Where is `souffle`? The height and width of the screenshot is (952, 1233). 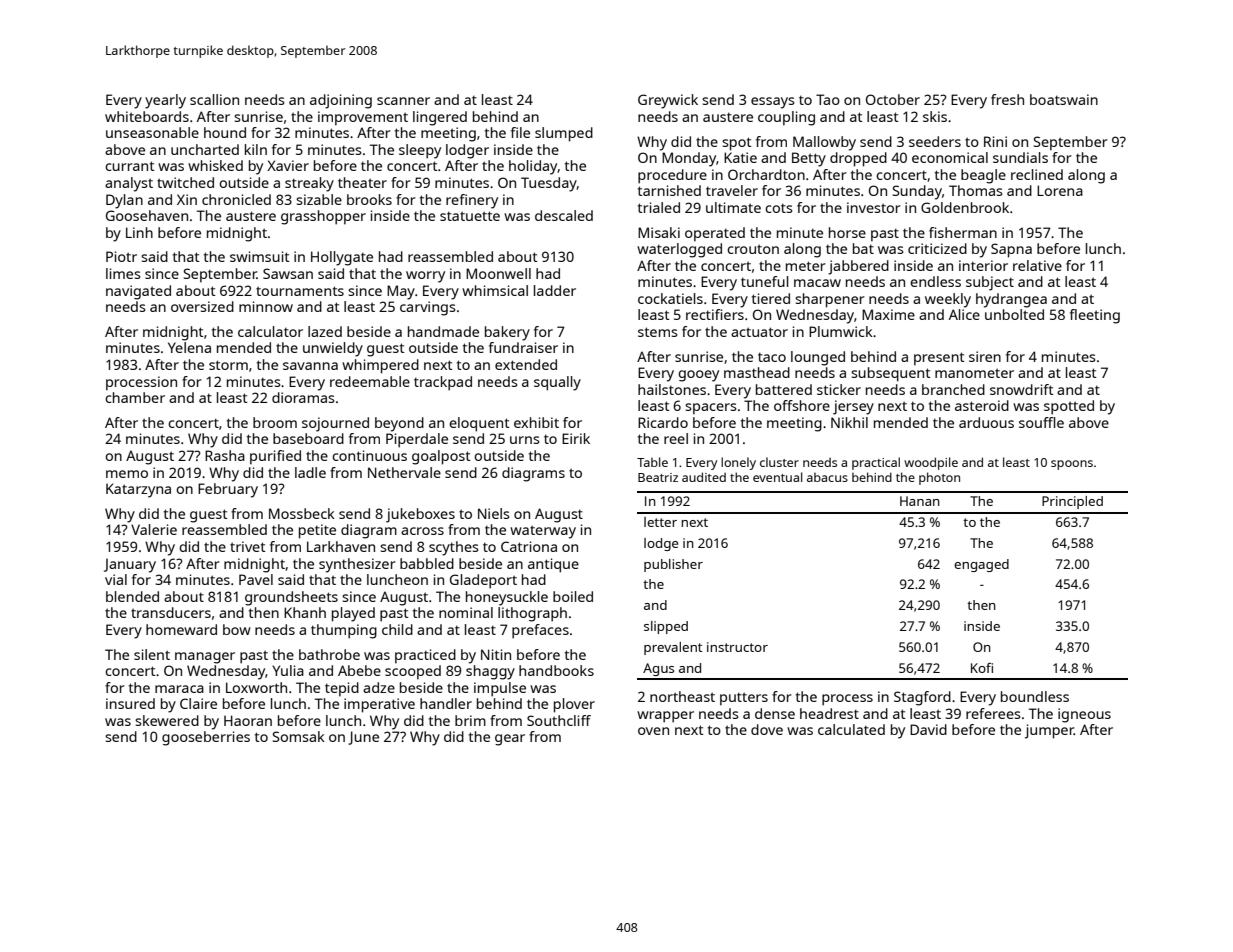
souffle is located at coordinates (1041, 422).
